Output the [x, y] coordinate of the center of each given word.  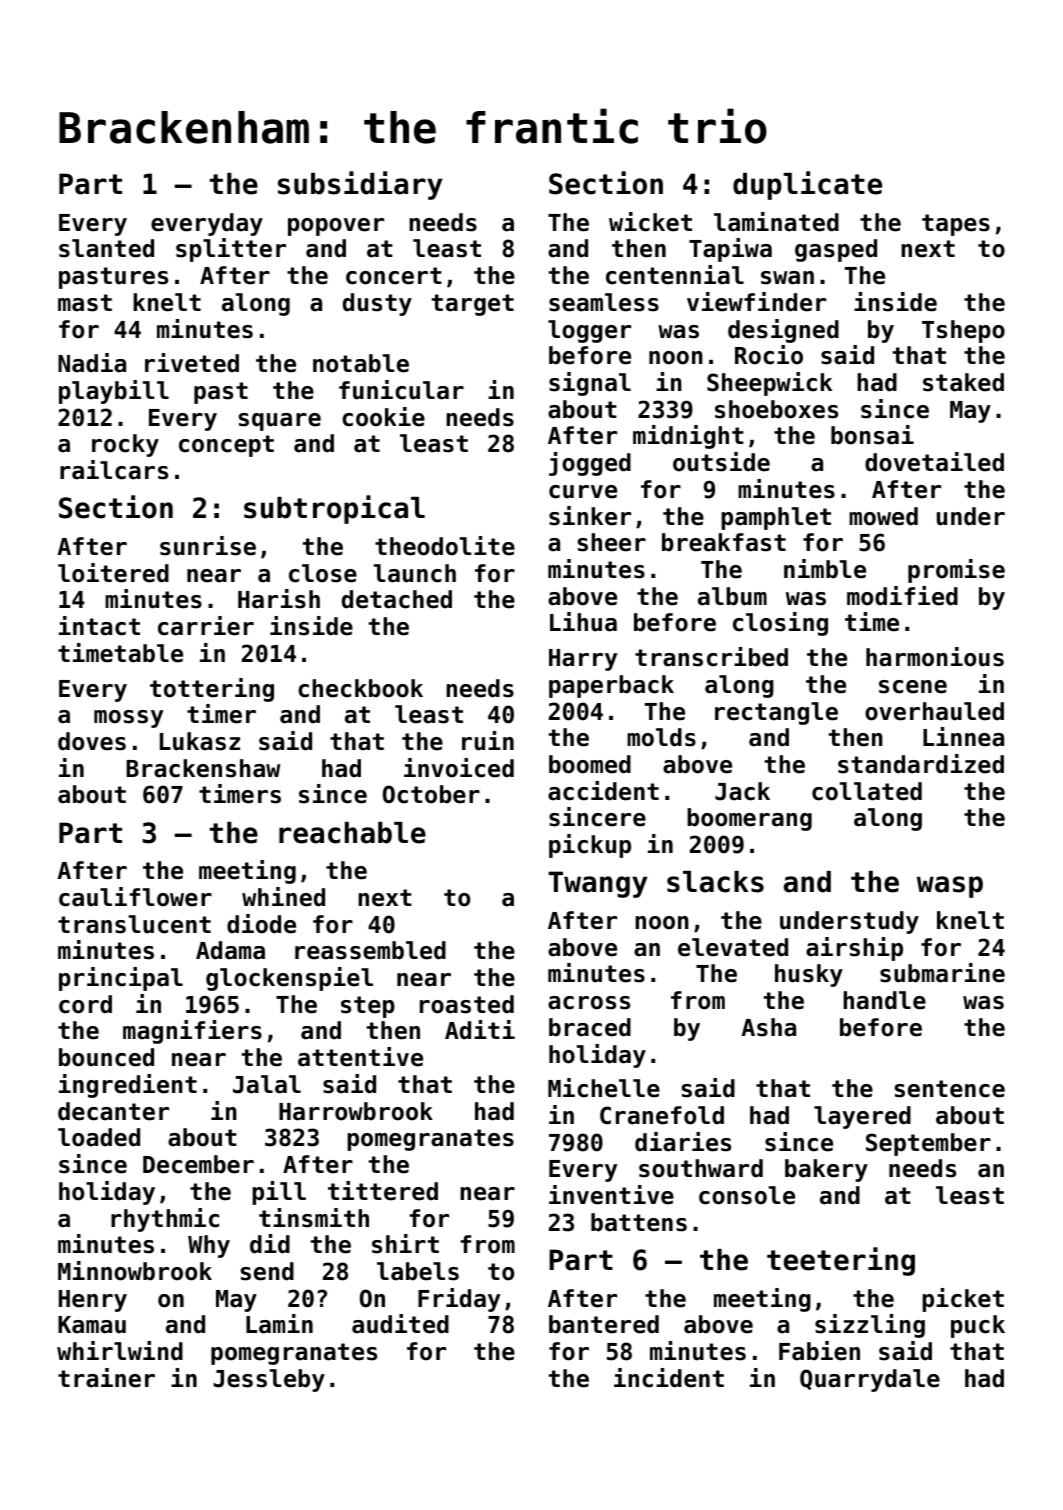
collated [867, 791]
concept [226, 446]
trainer [106, 1378]
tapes [956, 225]
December [198, 1164]
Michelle [604, 1088]
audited [400, 1324]
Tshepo [963, 331]
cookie [383, 417]
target [473, 305]
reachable [352, 833]
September [928, 1144]
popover [336, 227]
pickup [590, 846]
